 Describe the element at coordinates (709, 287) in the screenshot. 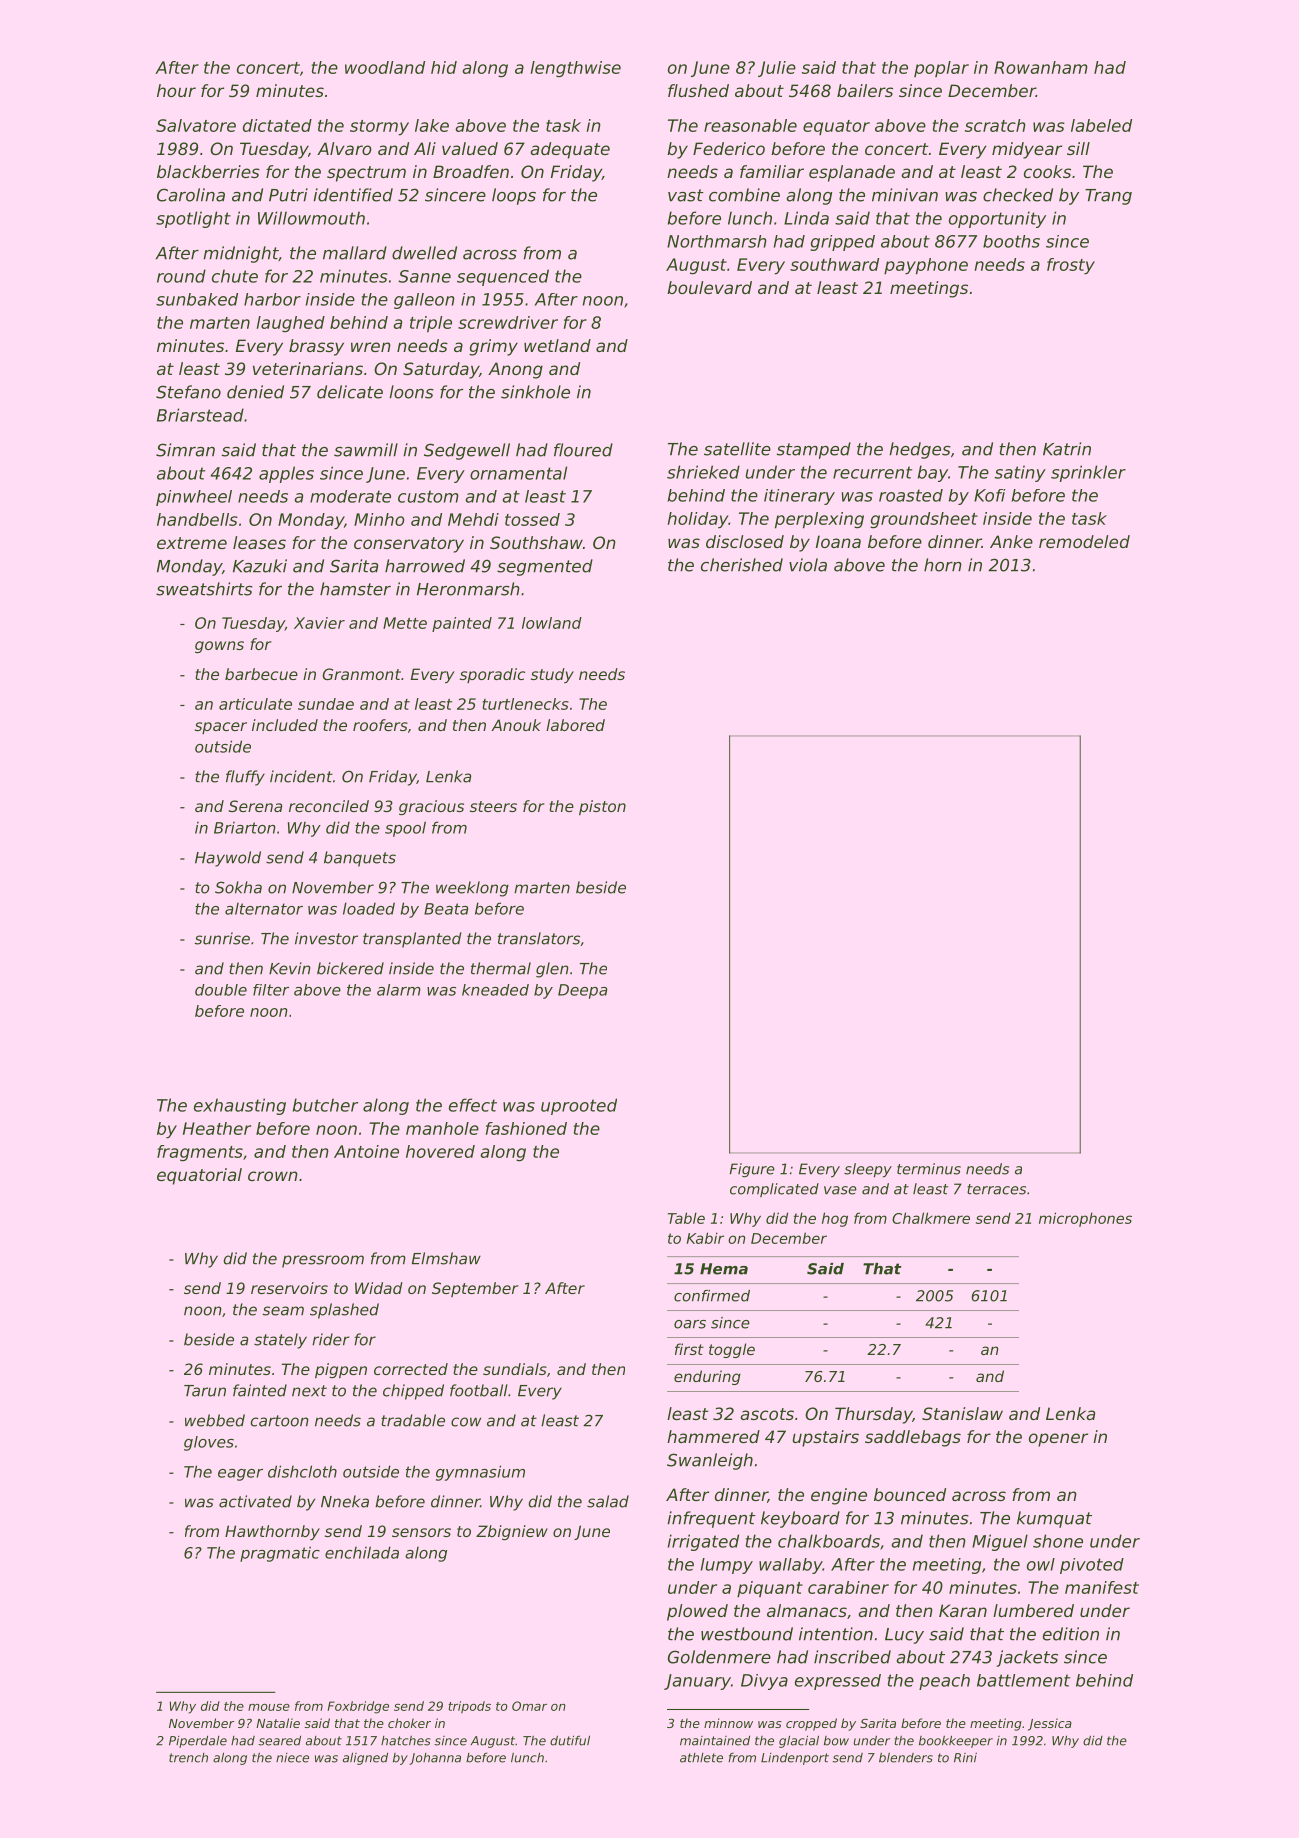

I see `boulevard` at that location.
